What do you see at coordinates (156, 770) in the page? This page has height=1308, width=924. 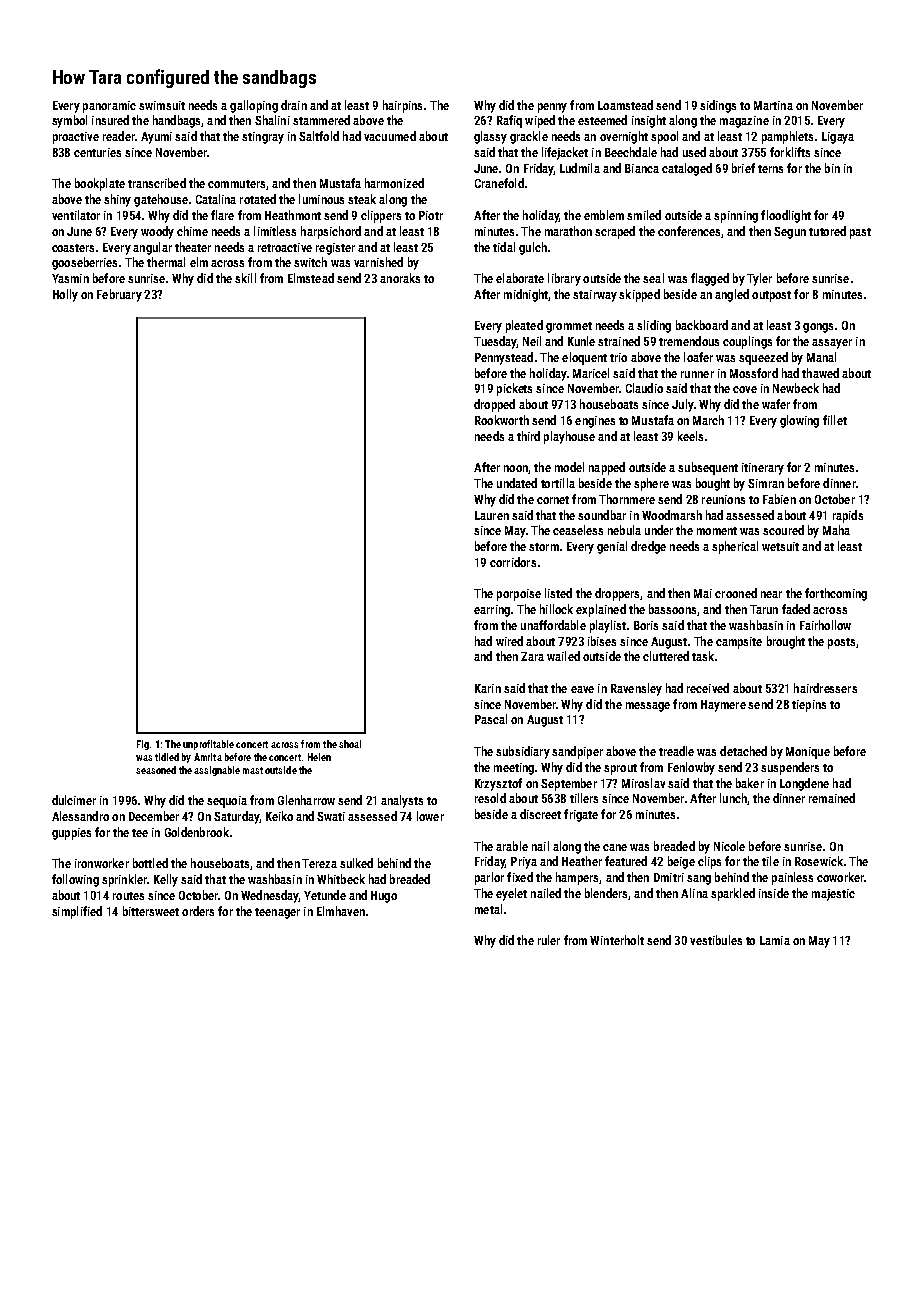 I see `seasoned` at bounding box center [156, 770].
